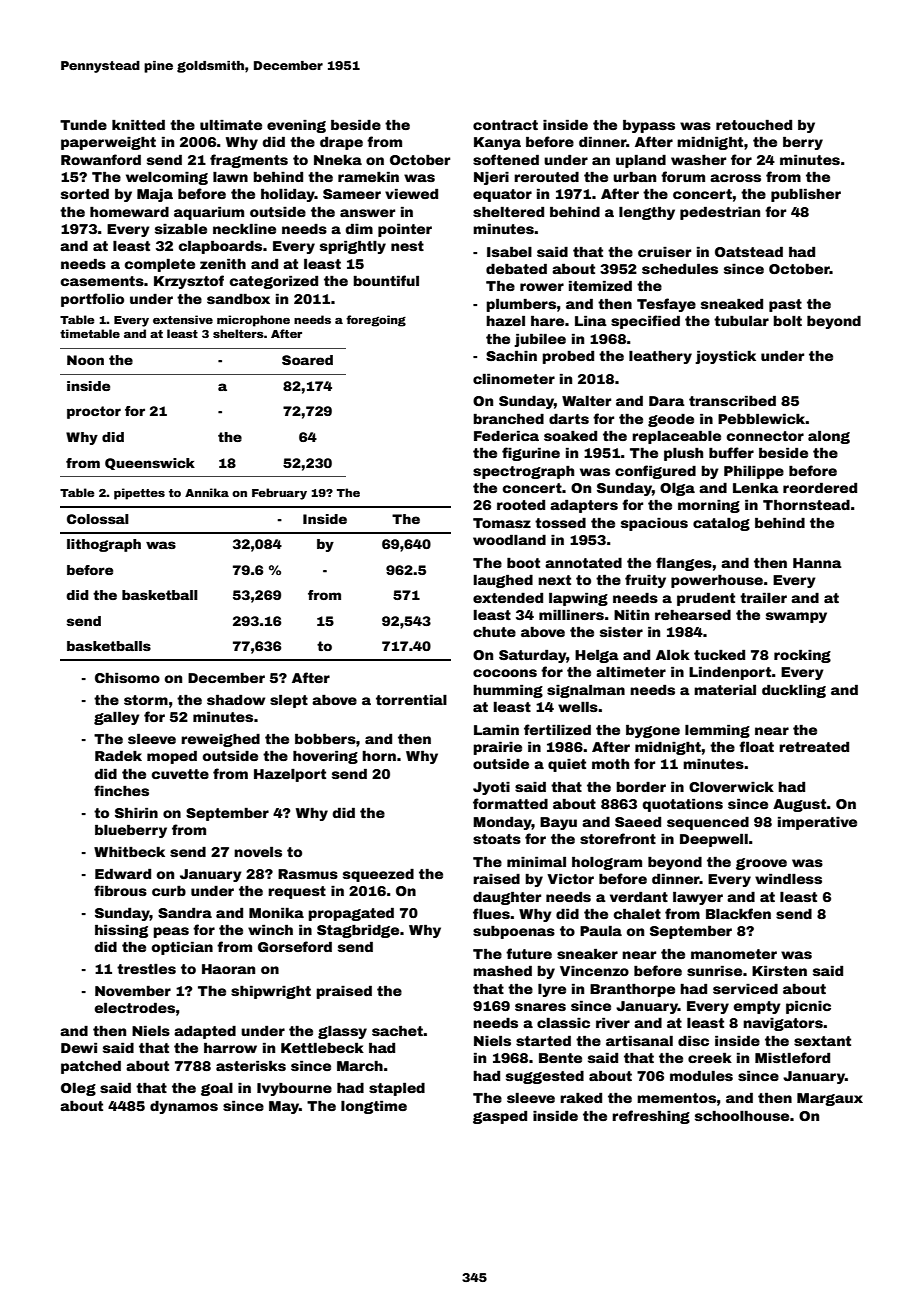  I want to click on squeezed, so click(378, 875).
